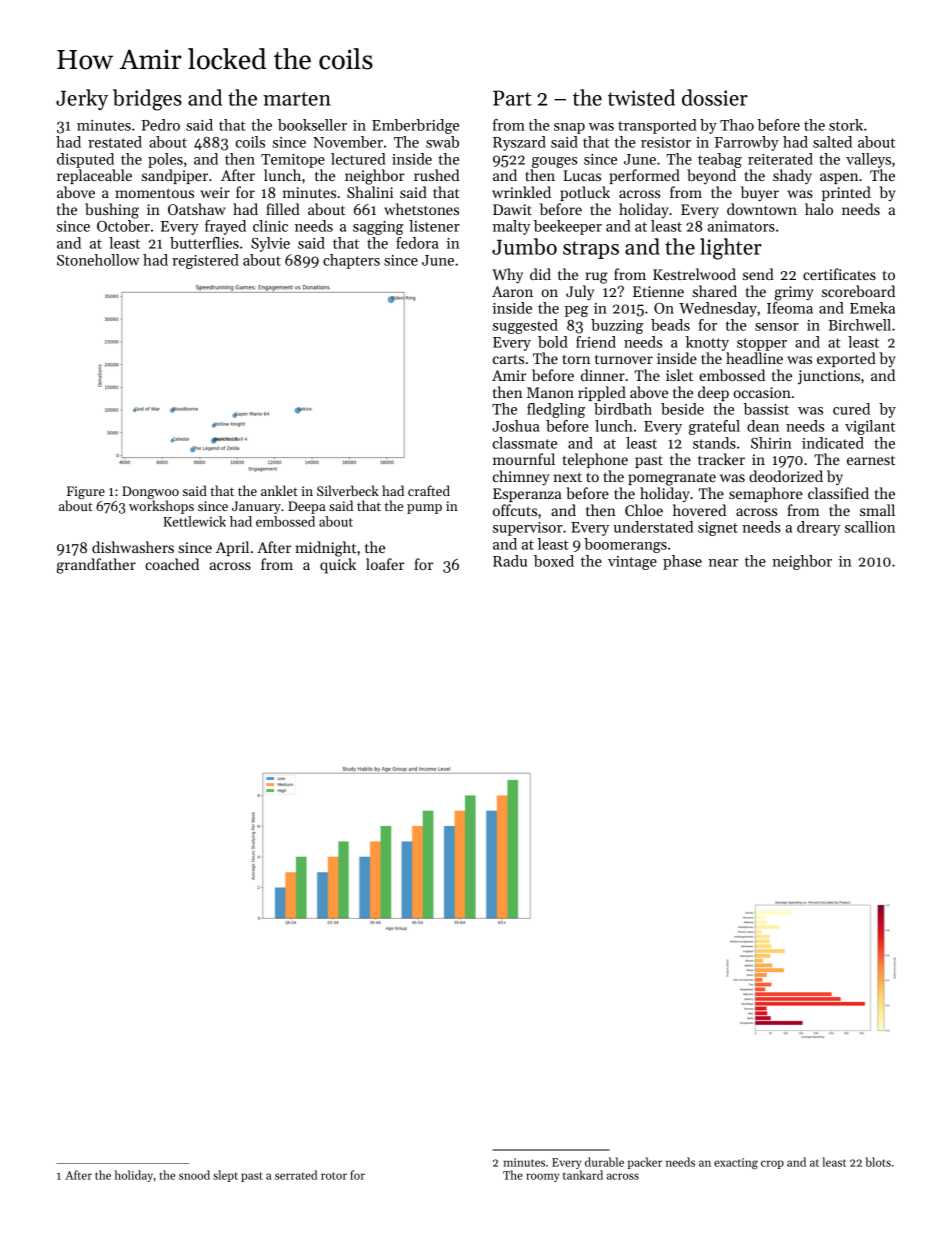 This page has width=952, height=1233. Describe the element at coordinates (512, 209) in the page. I see `Dawit` at that location.
